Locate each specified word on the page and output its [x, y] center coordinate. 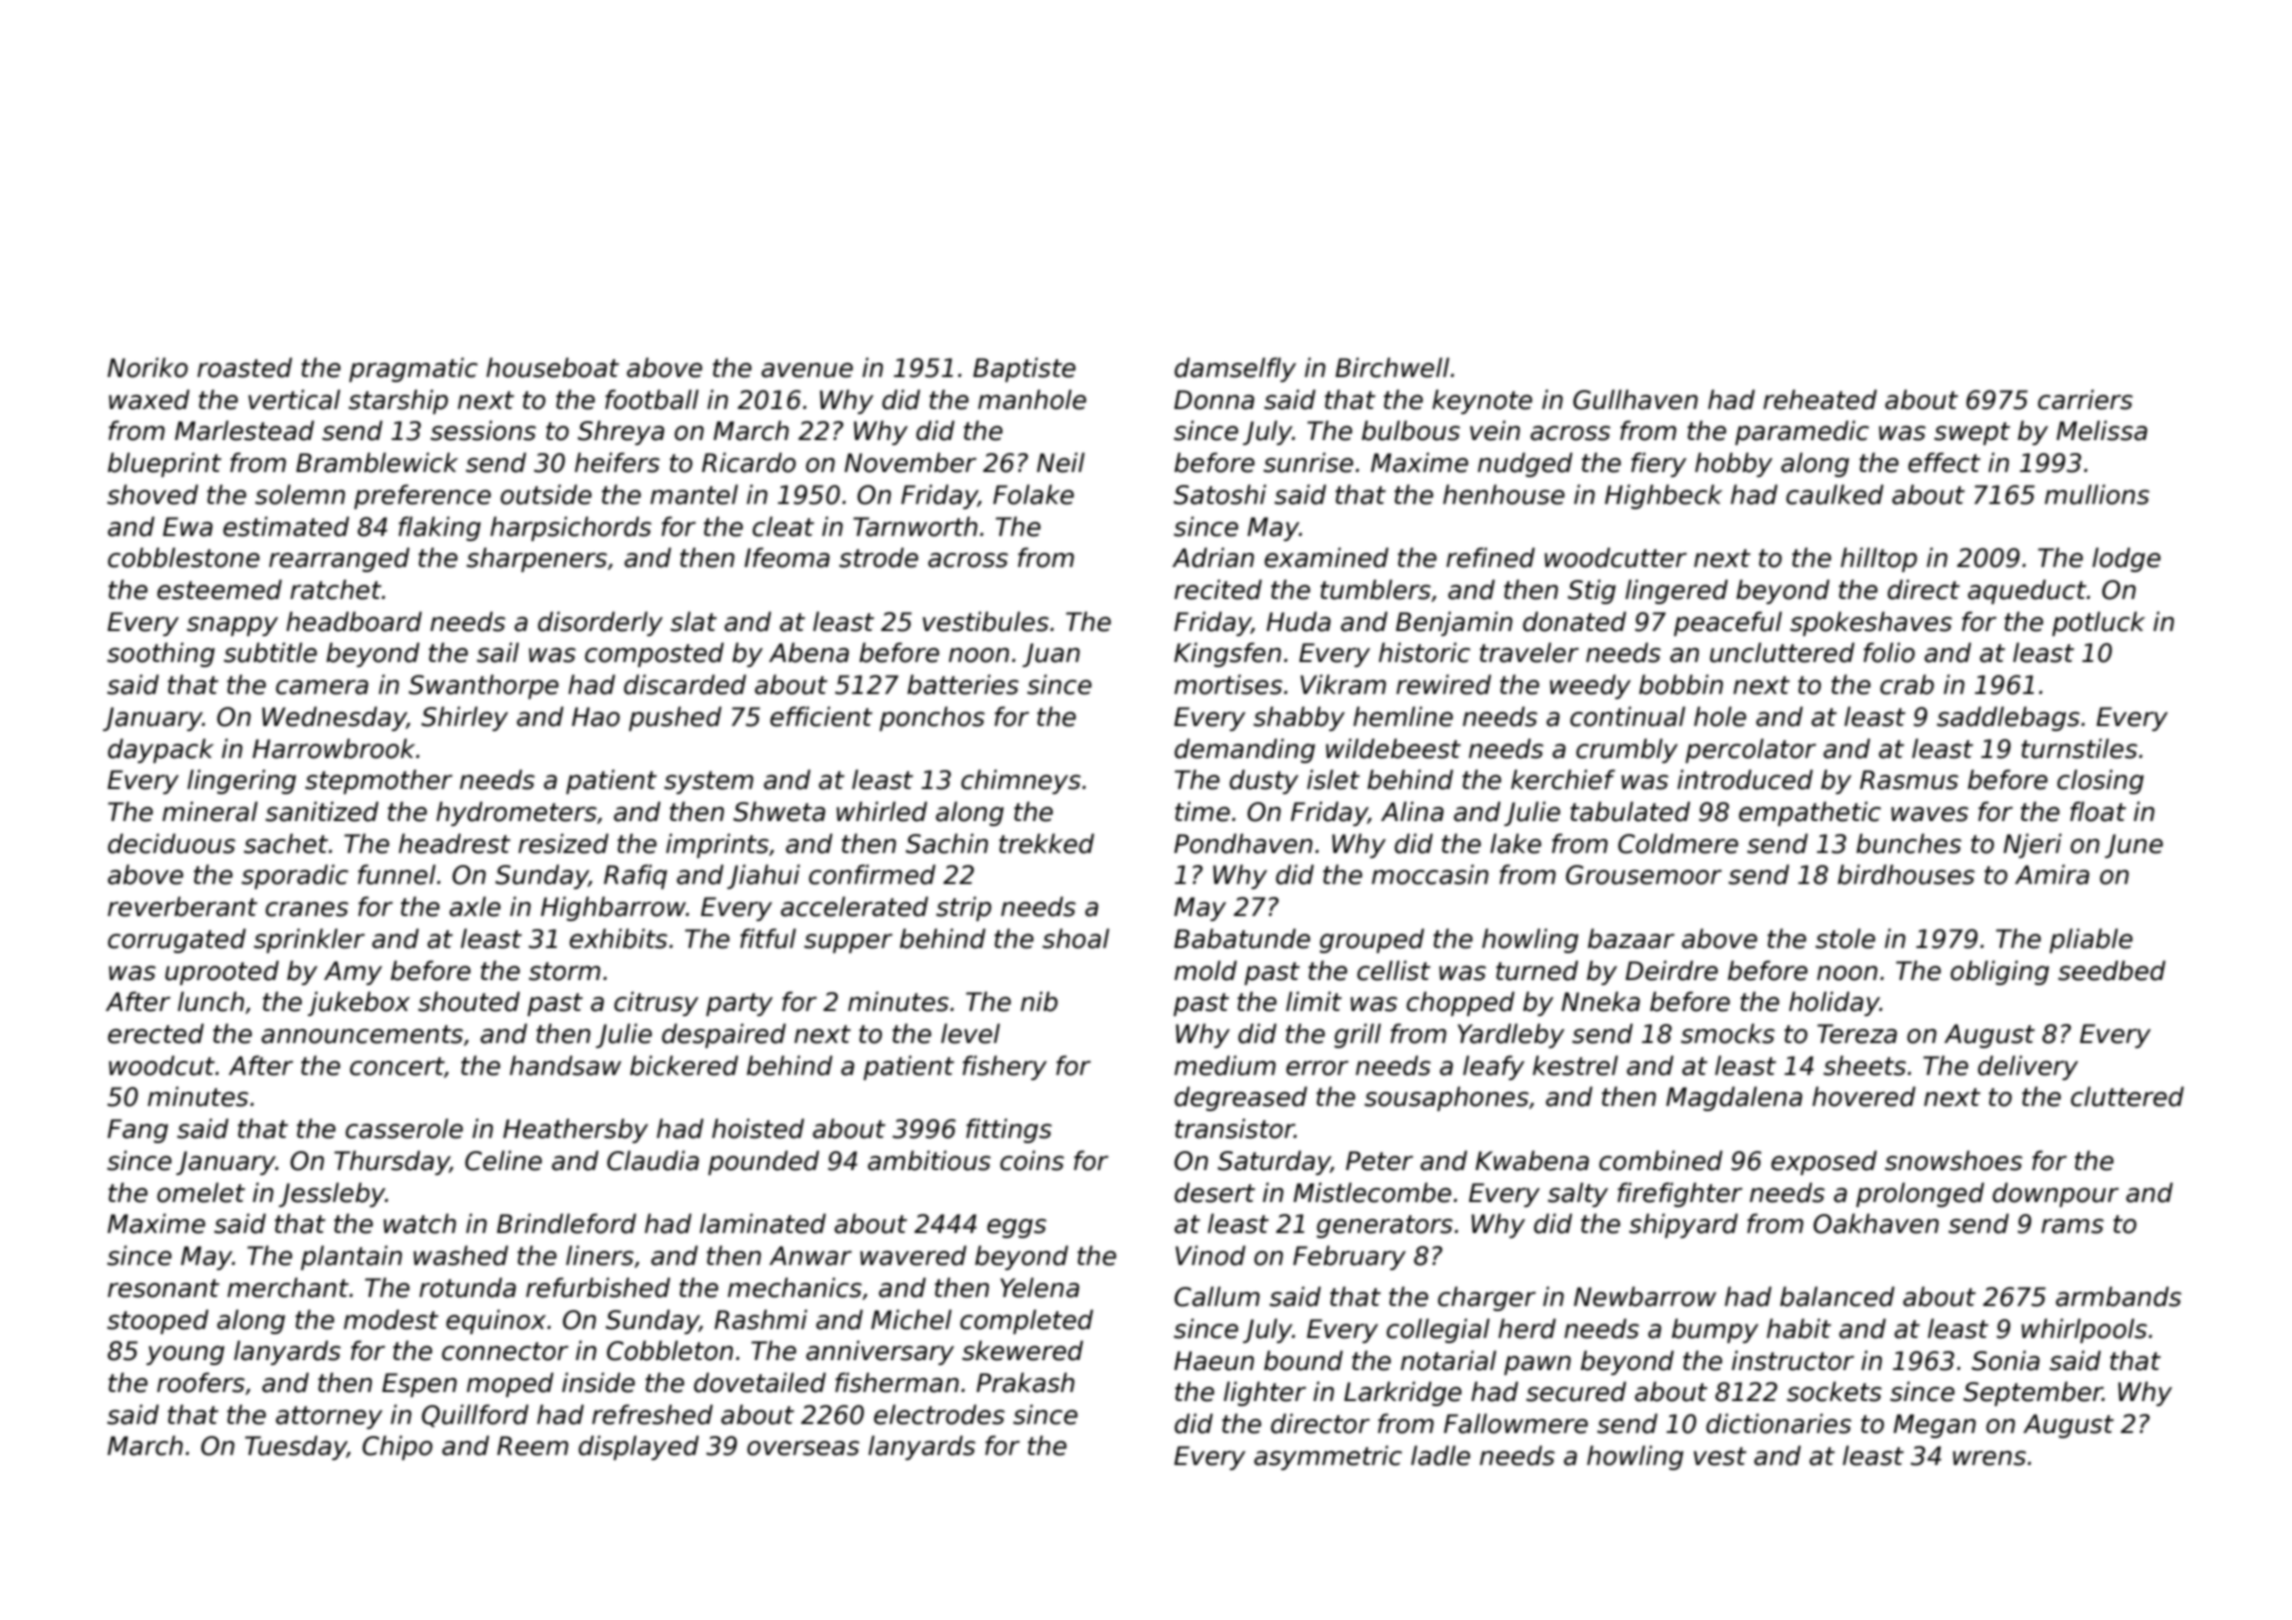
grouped [1372, 940]
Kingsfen [1227, 654]
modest [391, 1319]
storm [564, 971]
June [2134, 846]
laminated [763, 1223]
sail [498, 652]
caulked [1835, 494]
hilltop [1879, 559]
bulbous [1411, 430]
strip [963, 908]
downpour [2055, 1194]
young [185, 1355]
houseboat [552, 367]
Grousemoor [1644, 875]
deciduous [172, 843]
